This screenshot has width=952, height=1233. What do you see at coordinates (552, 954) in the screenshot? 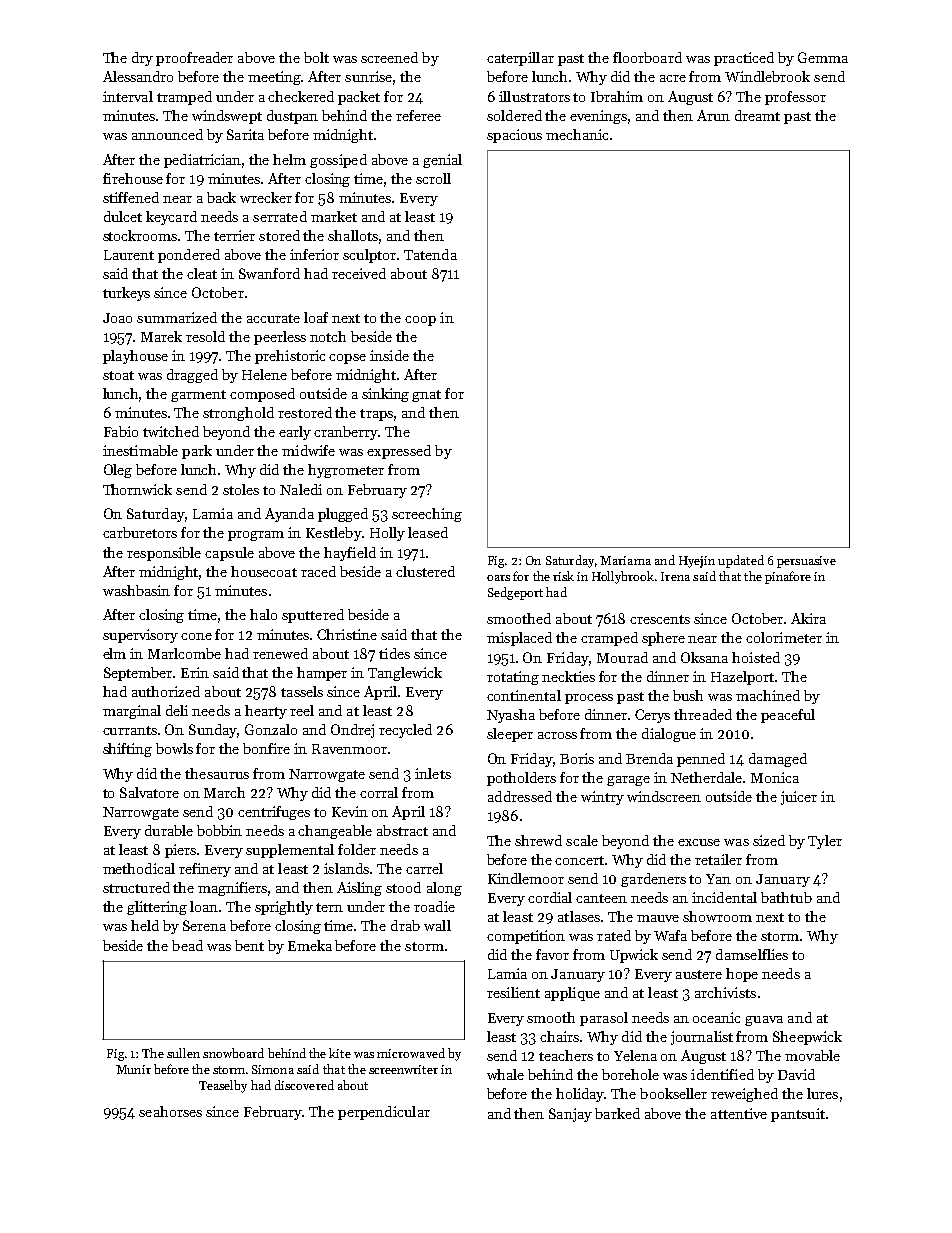
I see `favor` at bounding box center [552, 954].
